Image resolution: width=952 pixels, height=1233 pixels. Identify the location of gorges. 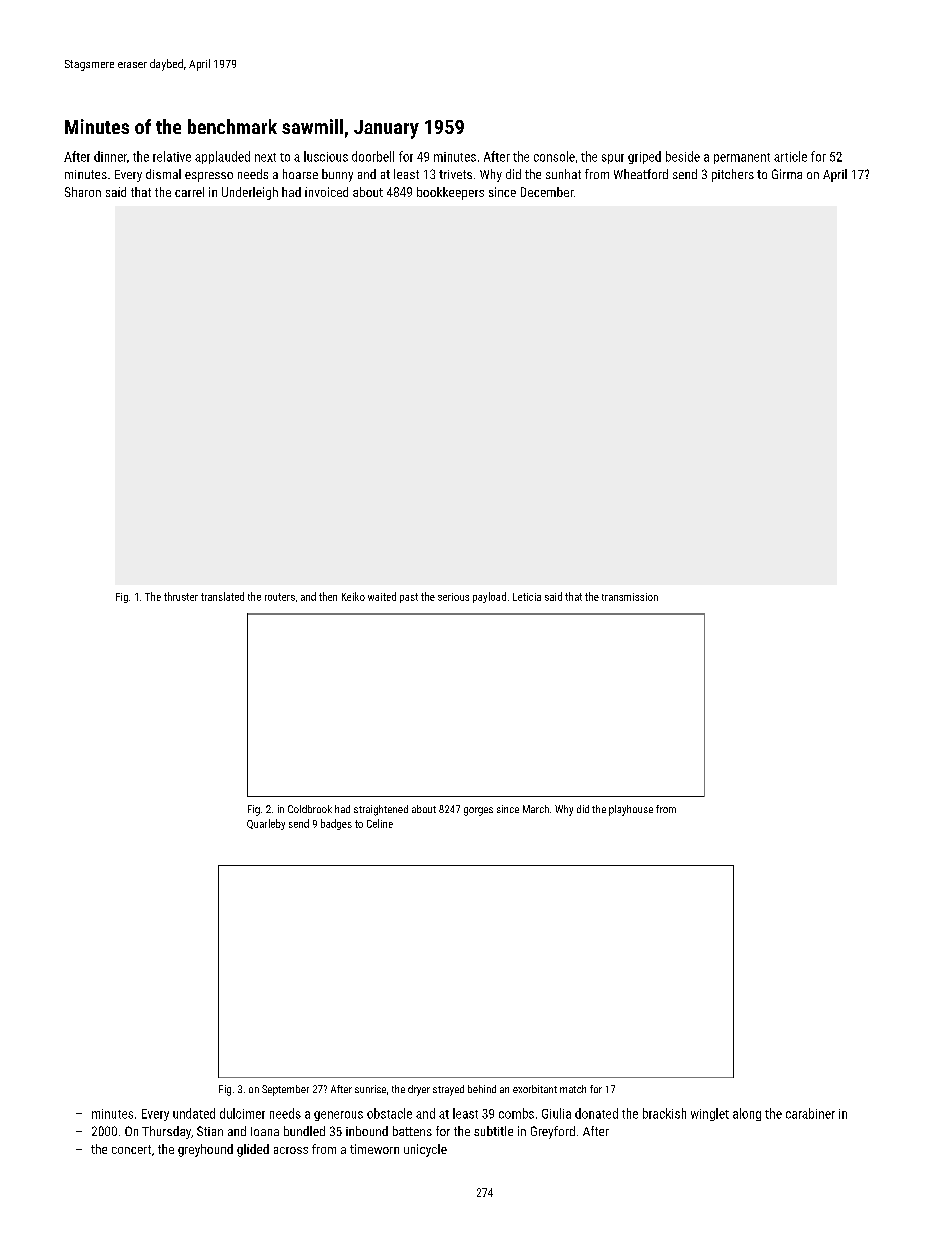
(478, 811).
